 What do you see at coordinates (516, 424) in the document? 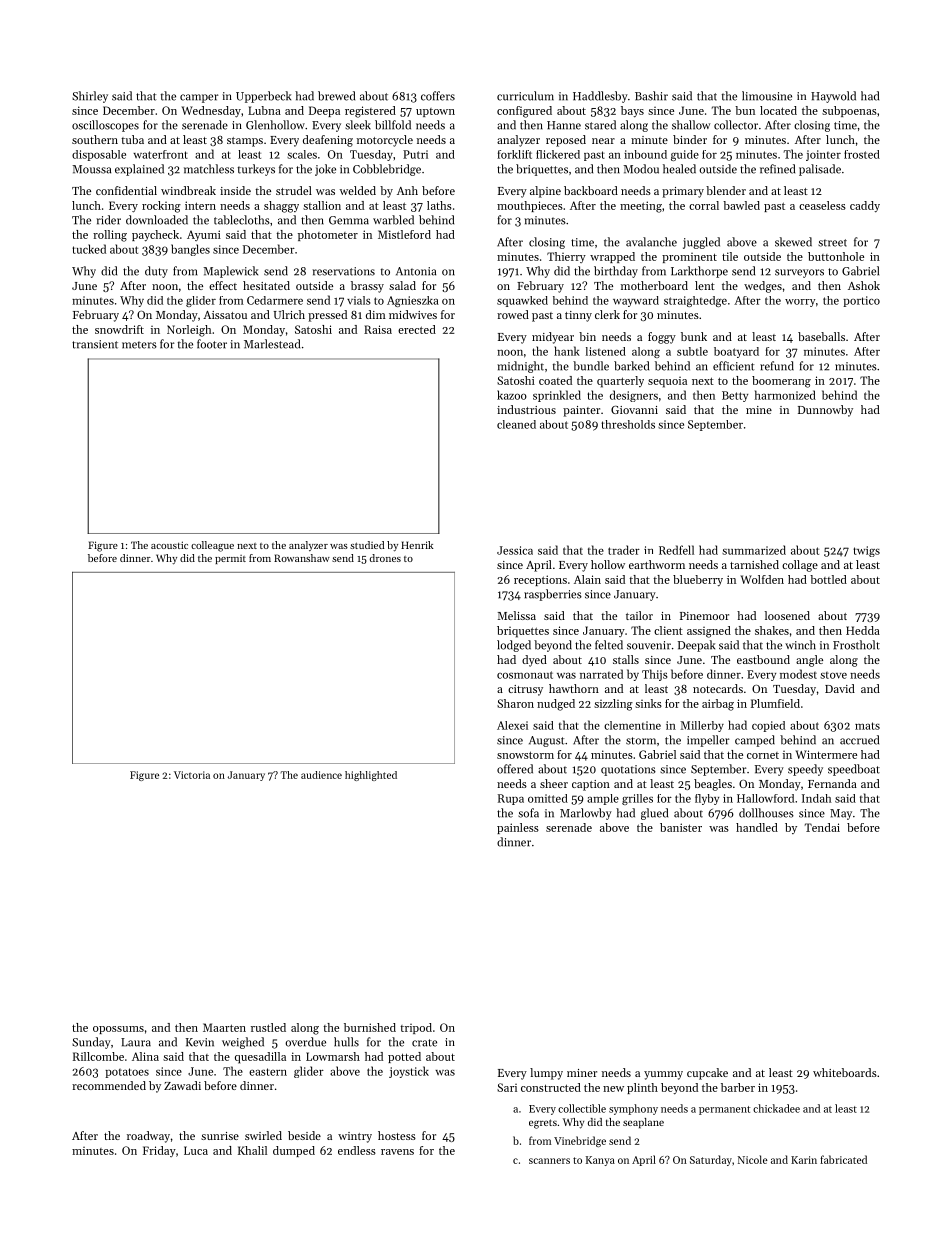
I see `cleaned` at bounding box center [516, 424].
